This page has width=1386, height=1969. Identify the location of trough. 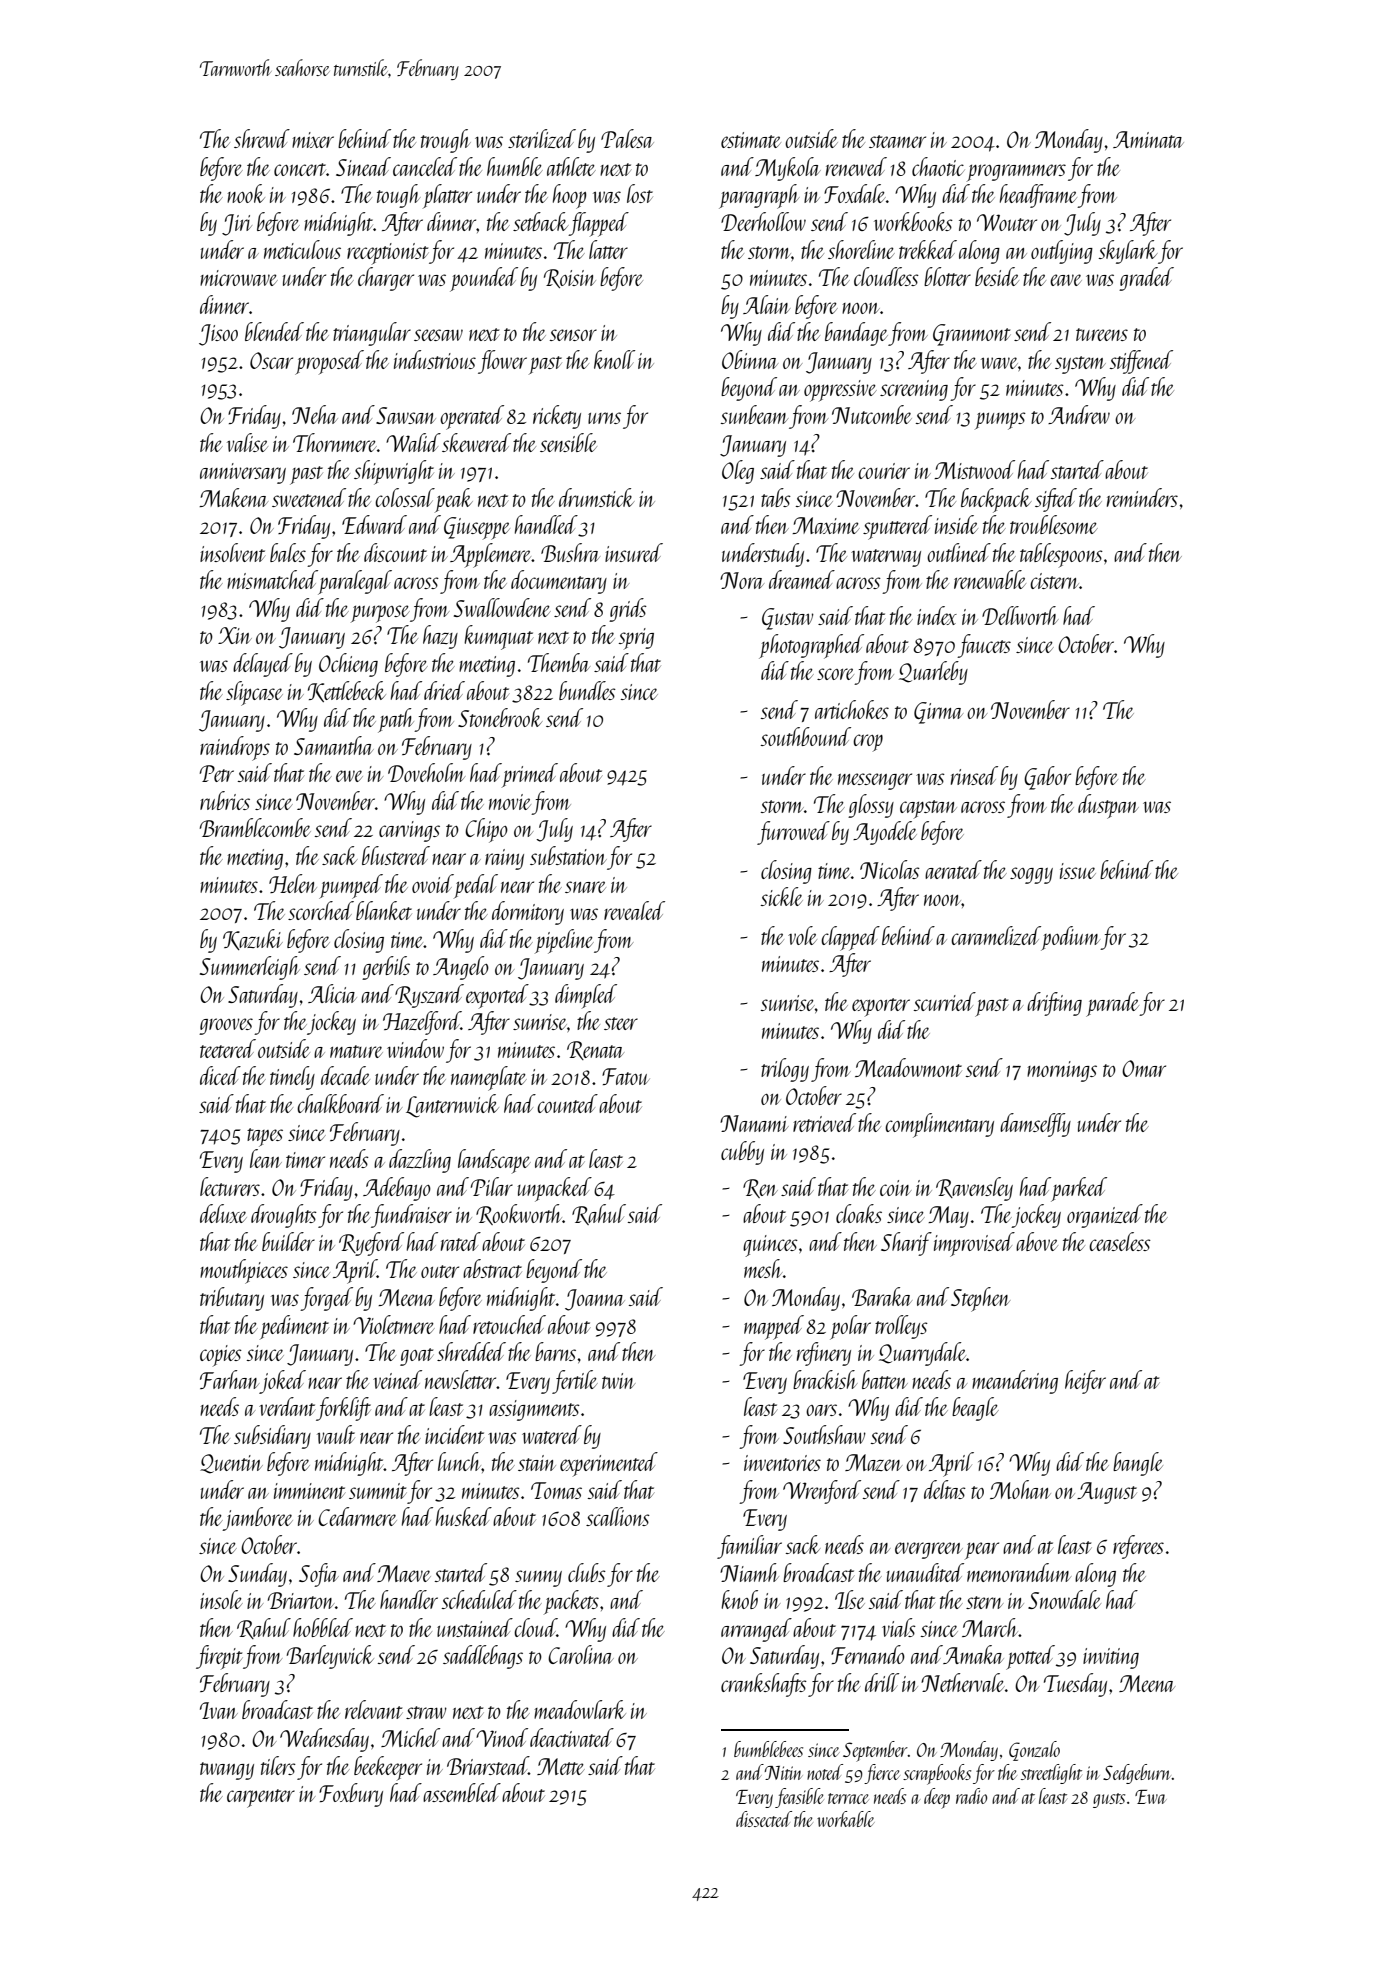
(446, 141).
